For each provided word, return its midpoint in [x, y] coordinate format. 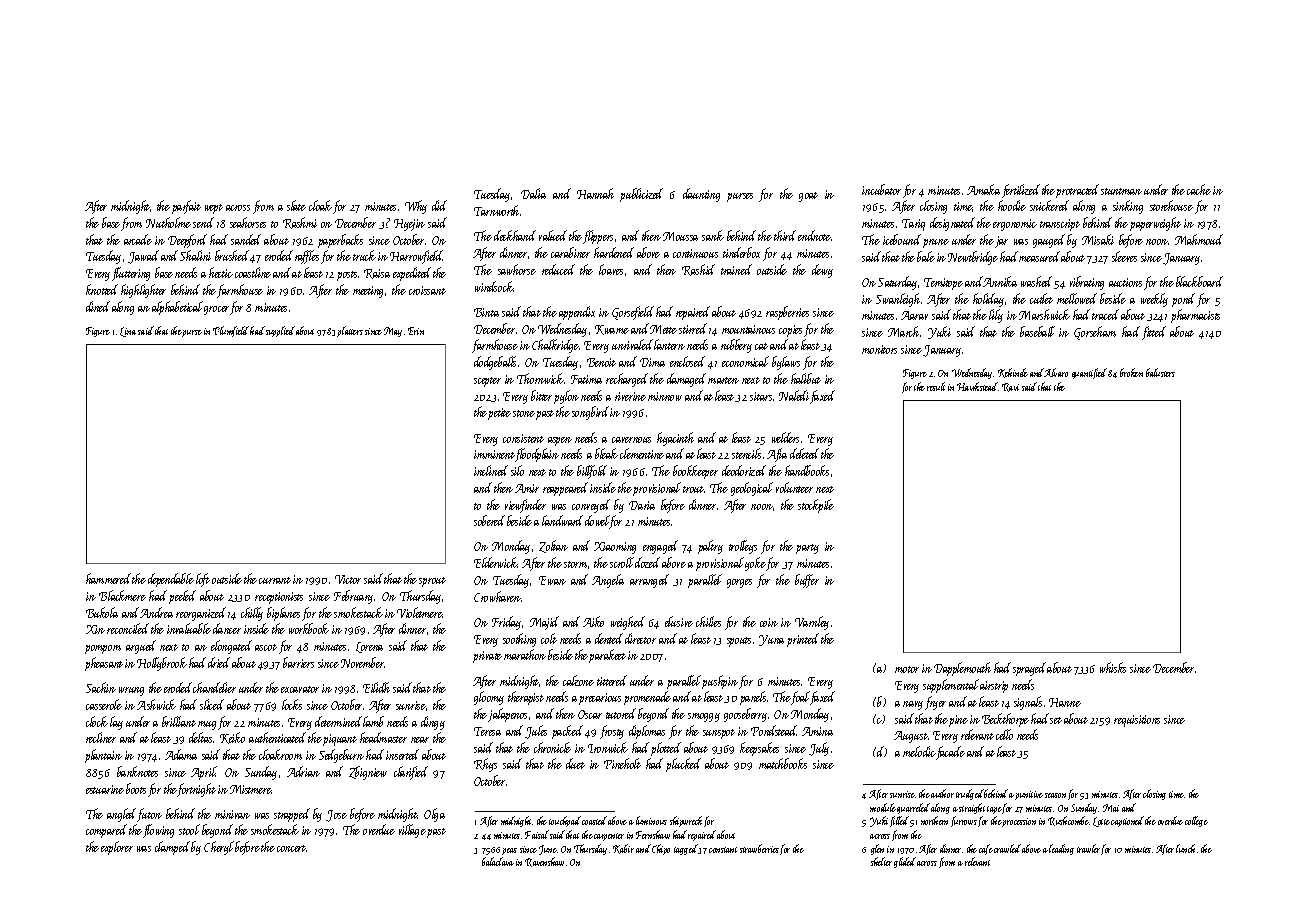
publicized [641, 195]
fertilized [1021, 191]
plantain [103, 756]
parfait [186, 207]
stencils [746, 453]
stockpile [816, 506]
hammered [108, 578]
